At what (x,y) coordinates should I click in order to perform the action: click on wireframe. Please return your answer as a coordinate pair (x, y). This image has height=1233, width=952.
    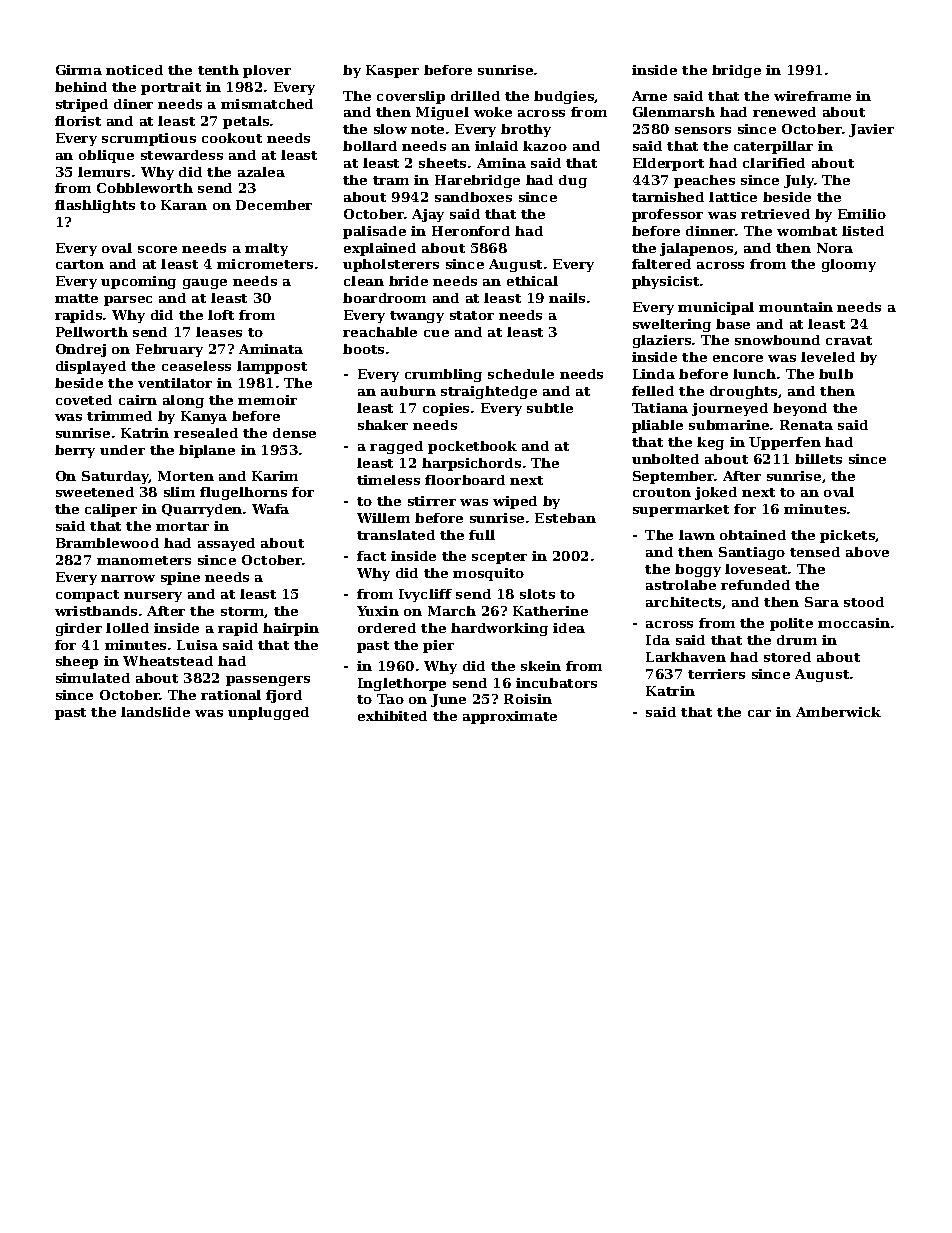
    Looking at the image, I should click on (812, 96).
